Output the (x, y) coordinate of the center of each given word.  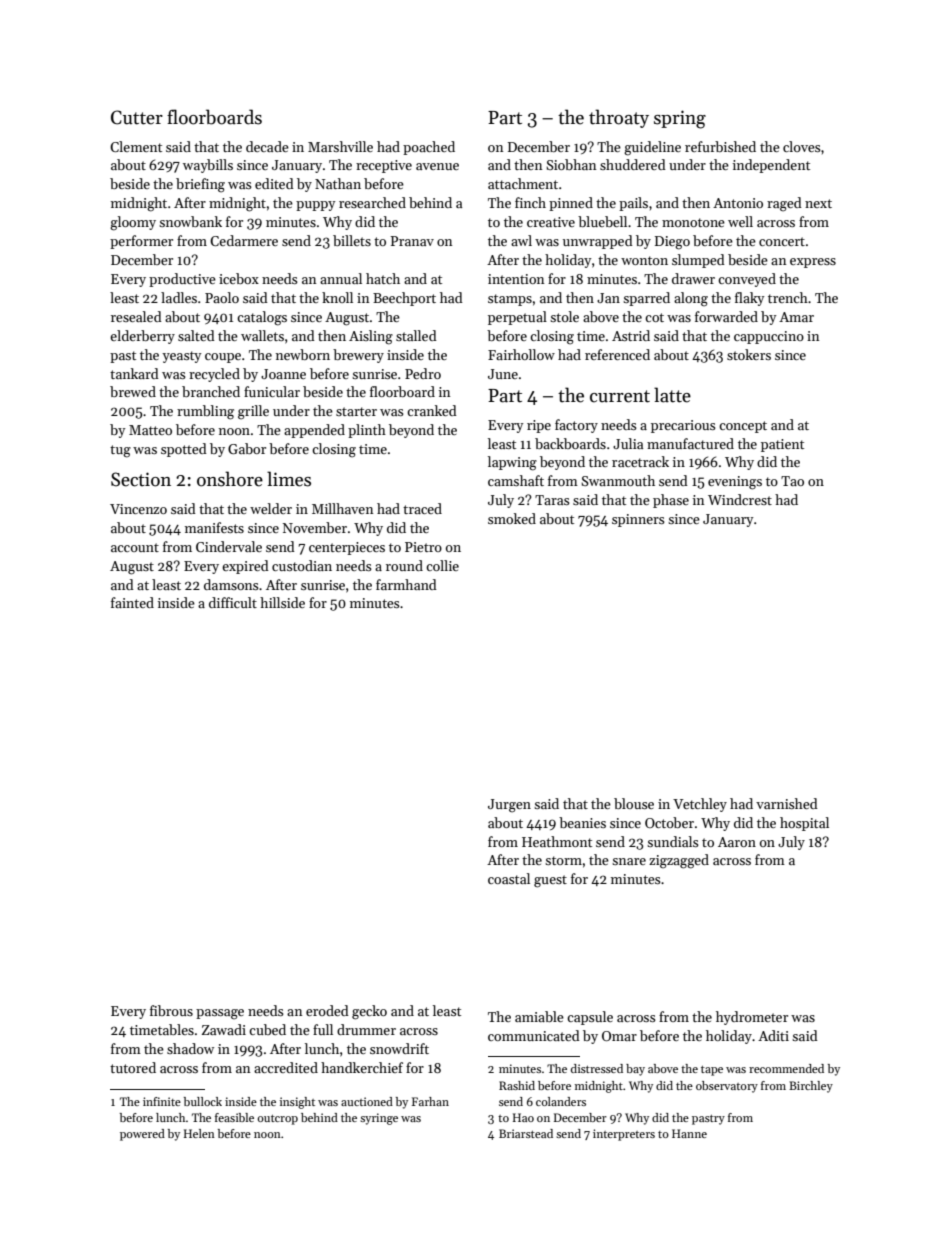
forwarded (726, 316)
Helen (199, 1133)
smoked (512, 518)
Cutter (137, 117)
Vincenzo (138, 509)
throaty (619, 118)
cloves (802, 146)
